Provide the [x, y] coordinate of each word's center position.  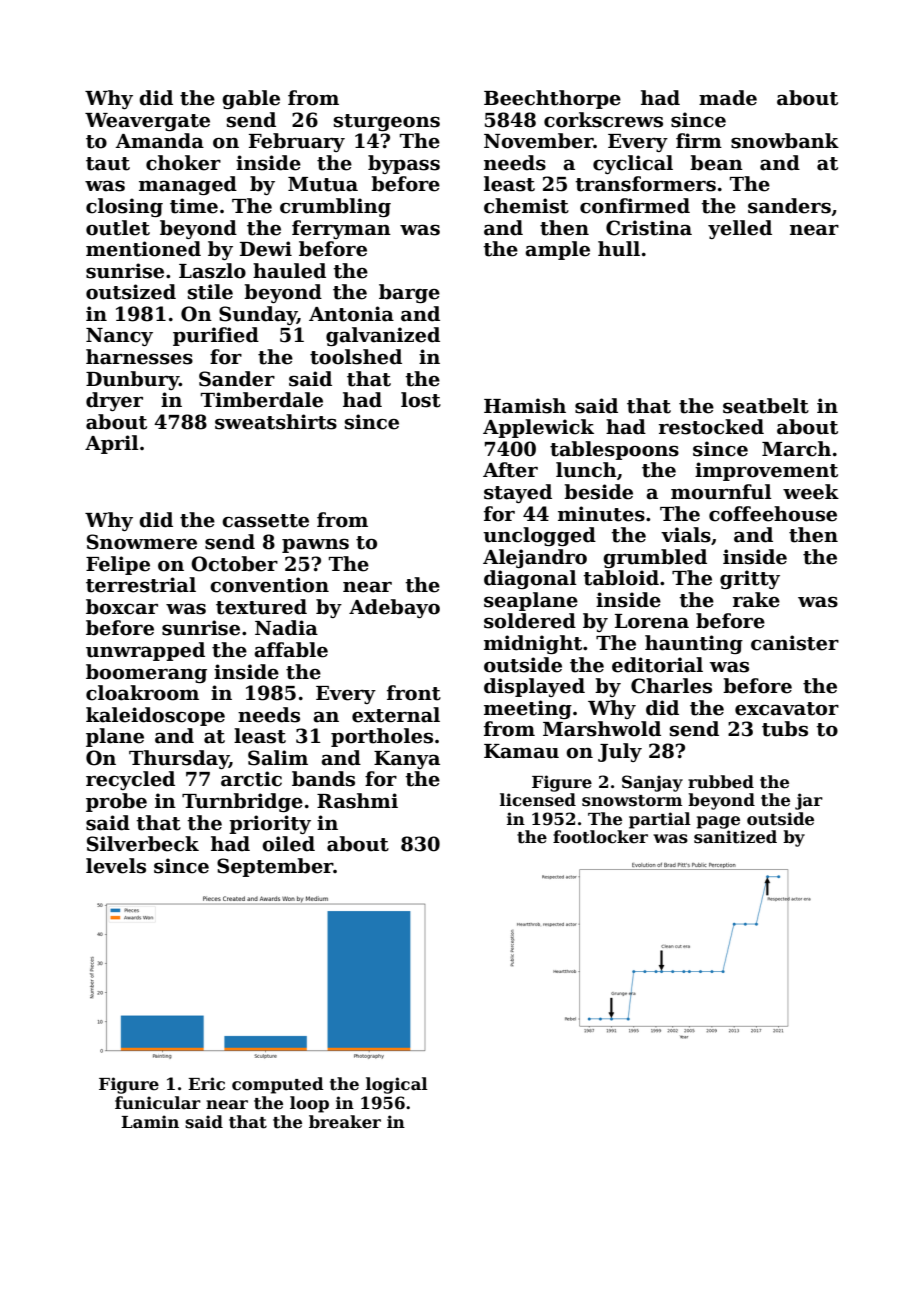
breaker [345, 1122]
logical [397, 1085]
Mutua [323, 184]
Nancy [119, 337]
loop [309, 1104]
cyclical [633, 164]
